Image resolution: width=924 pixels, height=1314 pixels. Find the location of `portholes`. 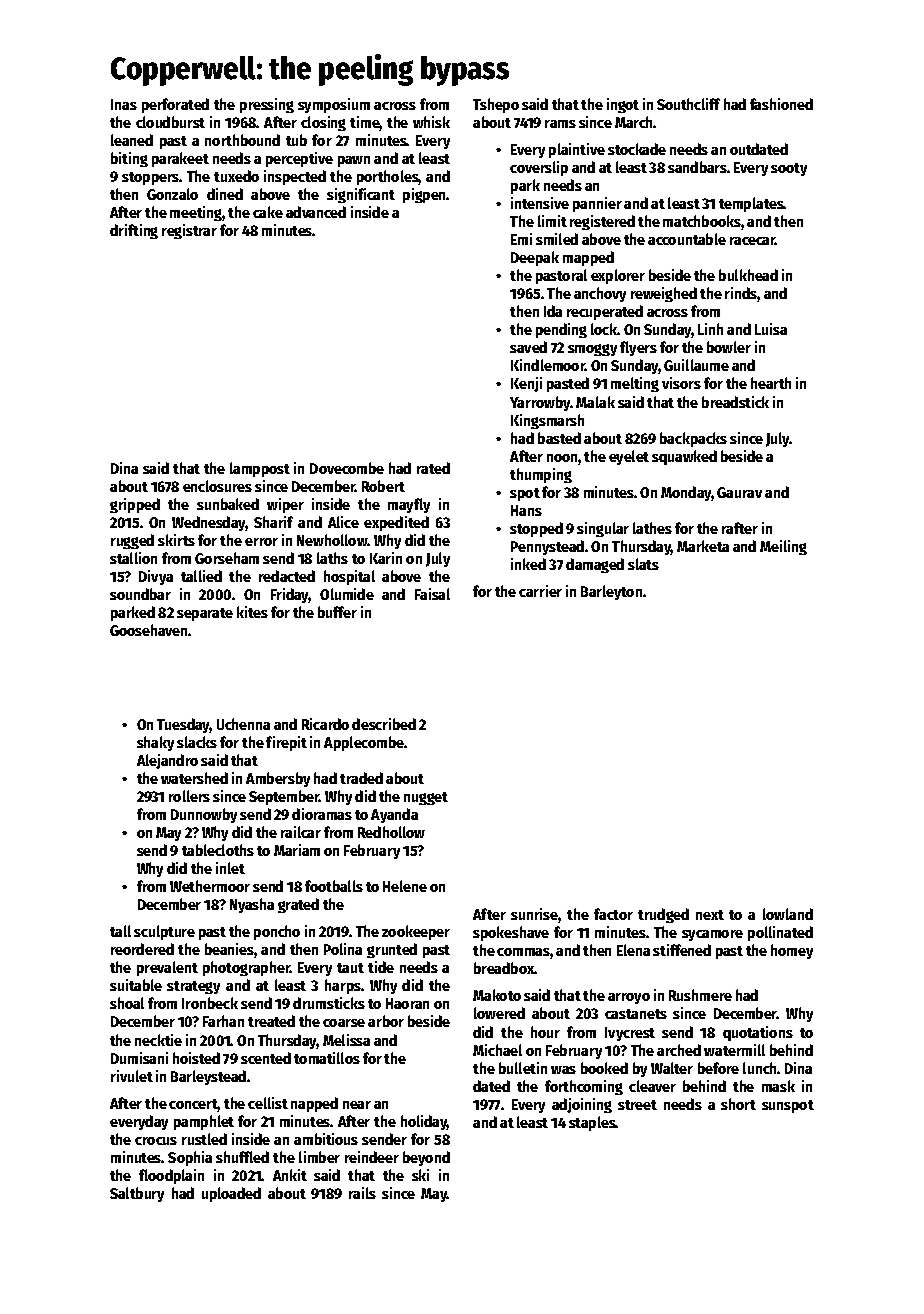

portholes is located at coordinates (388, 177).
